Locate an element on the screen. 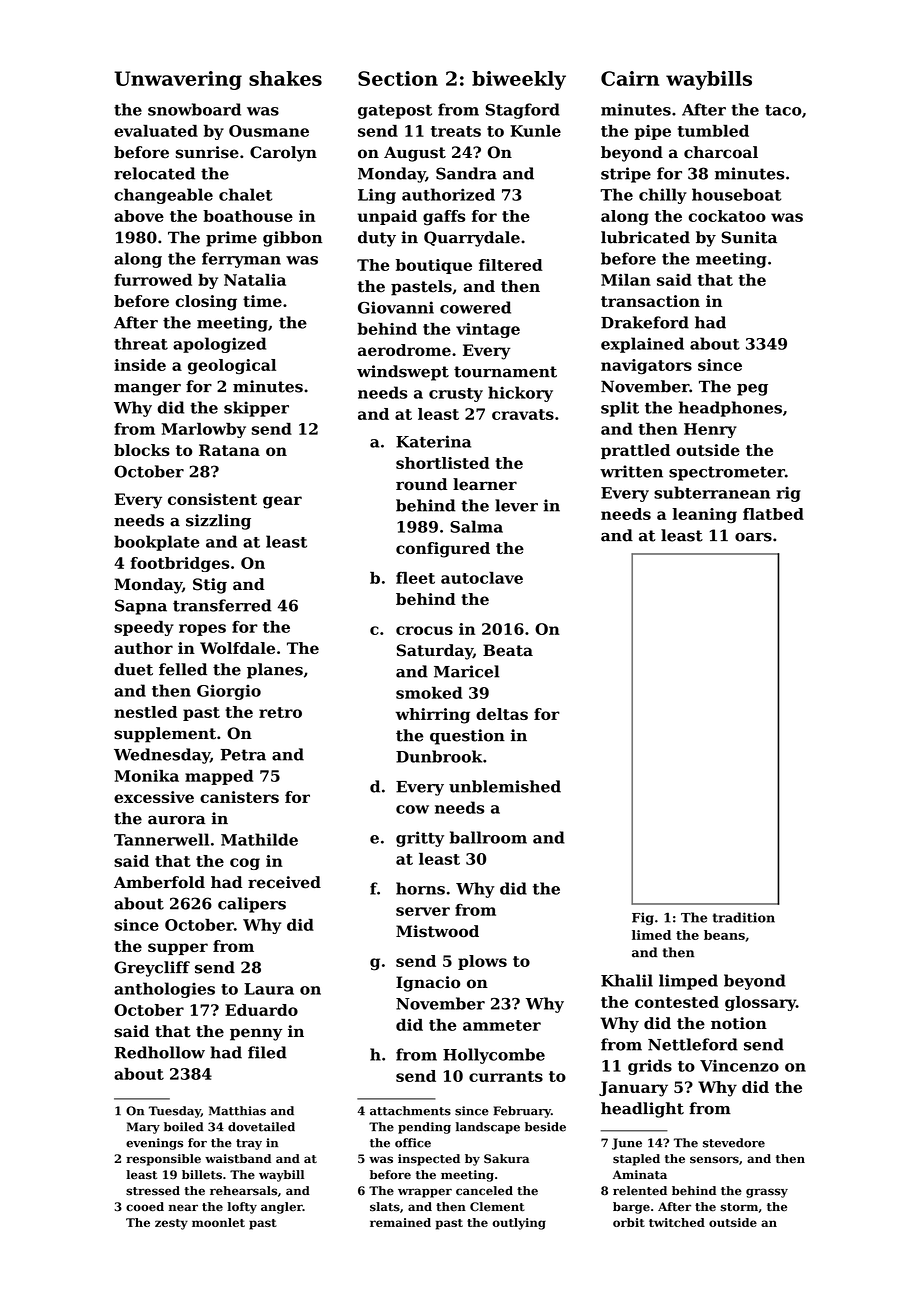 This screenshot has width=924, height=1308. Carolyn is located at coordinates (283, 154).
